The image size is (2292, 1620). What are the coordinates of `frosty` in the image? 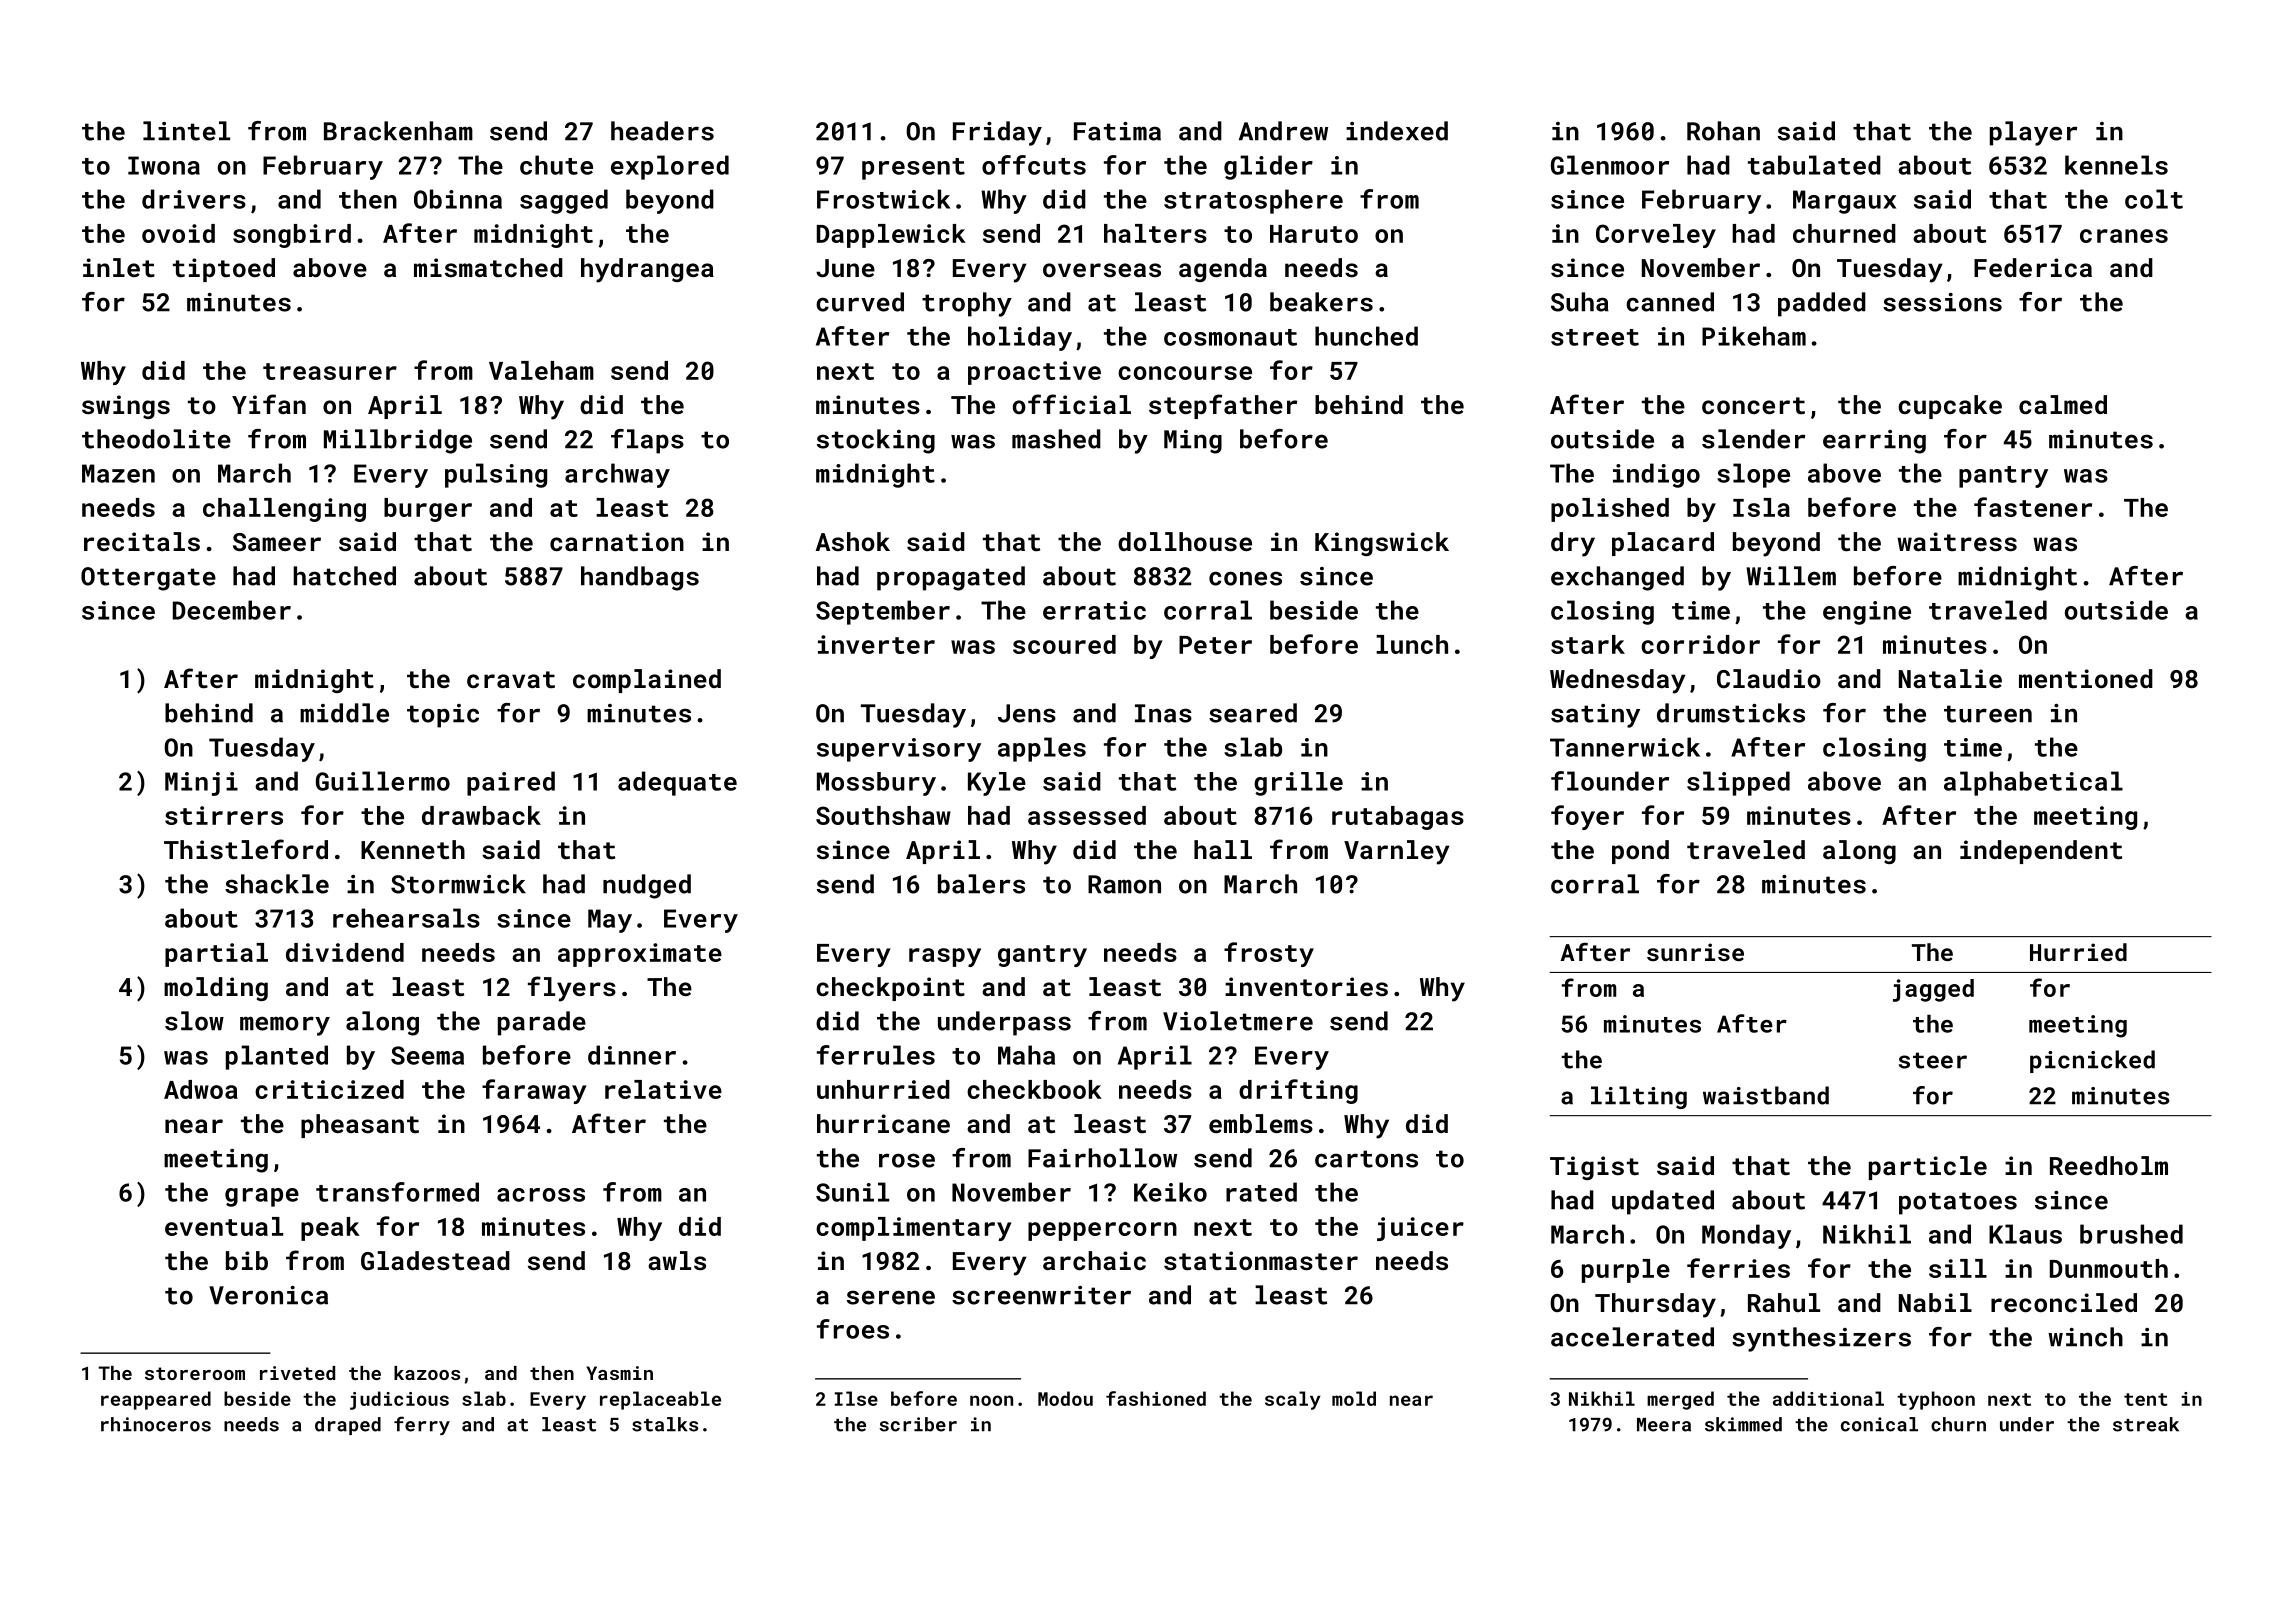 It's located at (1269, 954).
